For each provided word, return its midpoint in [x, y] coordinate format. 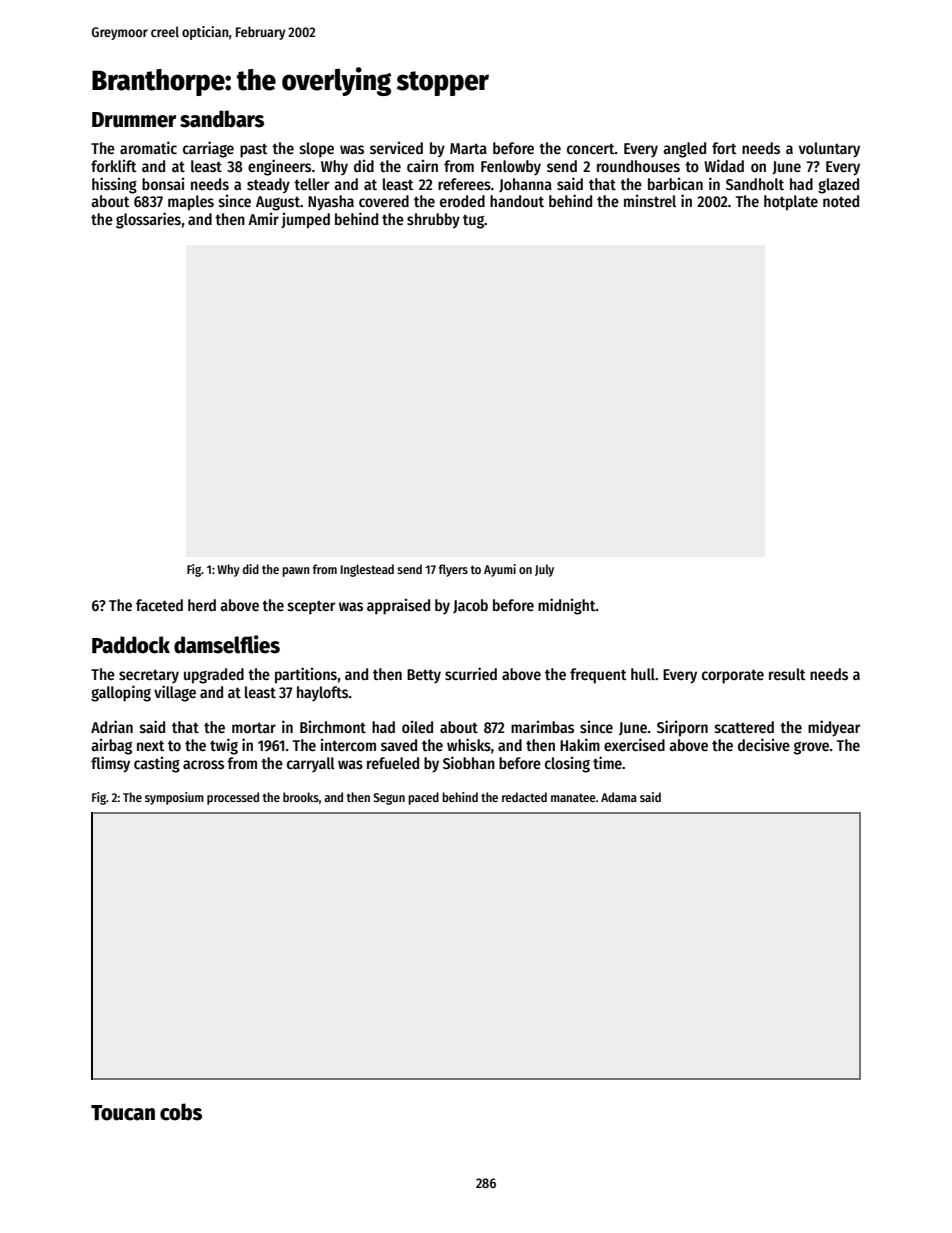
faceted [159, 605]
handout [517, 201]
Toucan [123, 1113]
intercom [348, 744]
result [787, 674]
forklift [114, 165]
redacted [524, 797]
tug [474, 221]
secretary [149, 676]
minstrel [650, 200]
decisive [764, 745]
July [544, 570]
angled [684, 150]
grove [811, 748]
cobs [181, 1112]
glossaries [148, 220]
